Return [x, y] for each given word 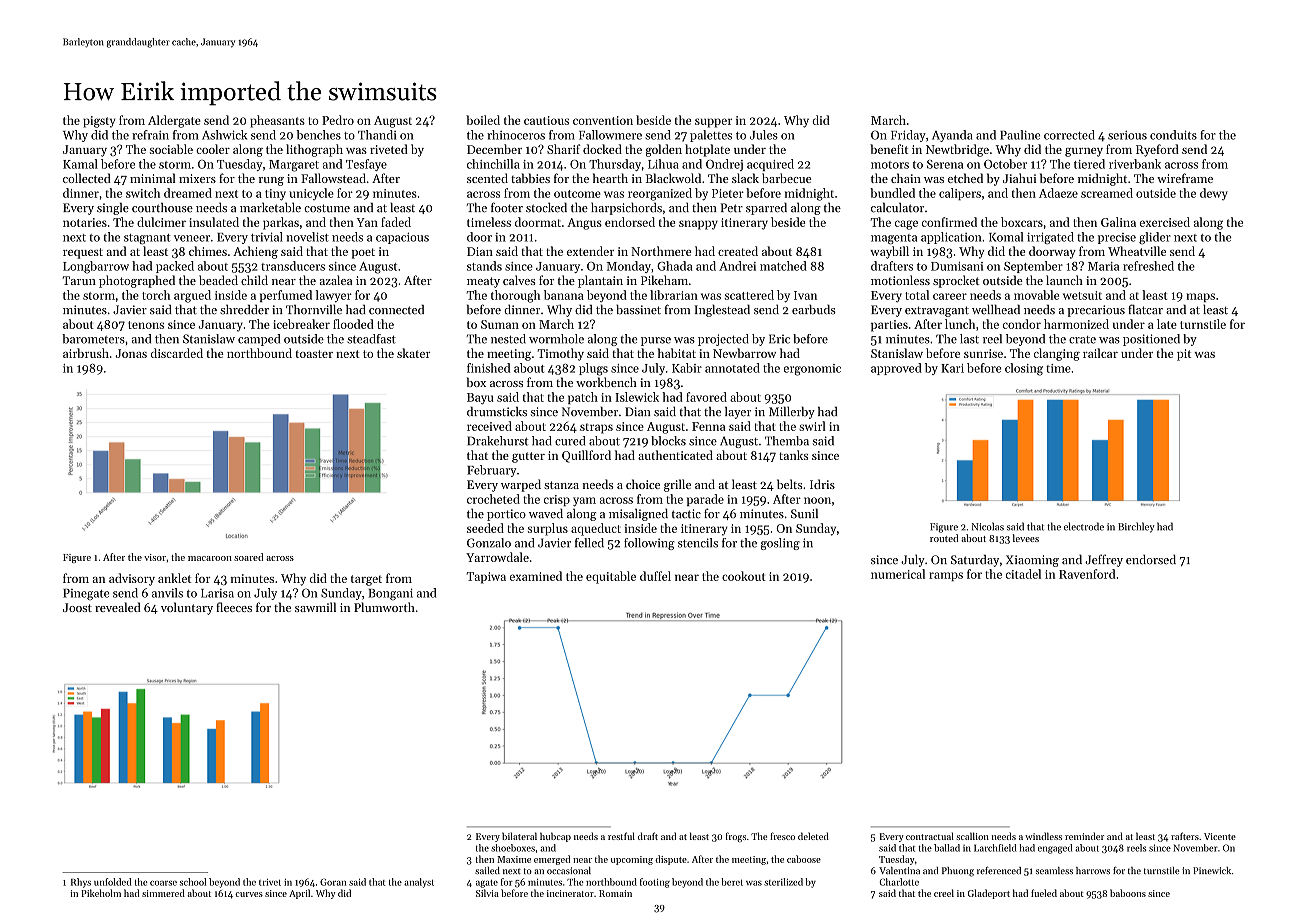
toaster [314, 354]
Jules [764, 135]
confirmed [949, 222]
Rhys [81, 883]
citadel [1023, 574]
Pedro [338, 120]
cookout [744, 576]
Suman [500, 324]
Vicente [1220, 836]
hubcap [555, 837]
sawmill [315, 607]
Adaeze [1058, 193]
